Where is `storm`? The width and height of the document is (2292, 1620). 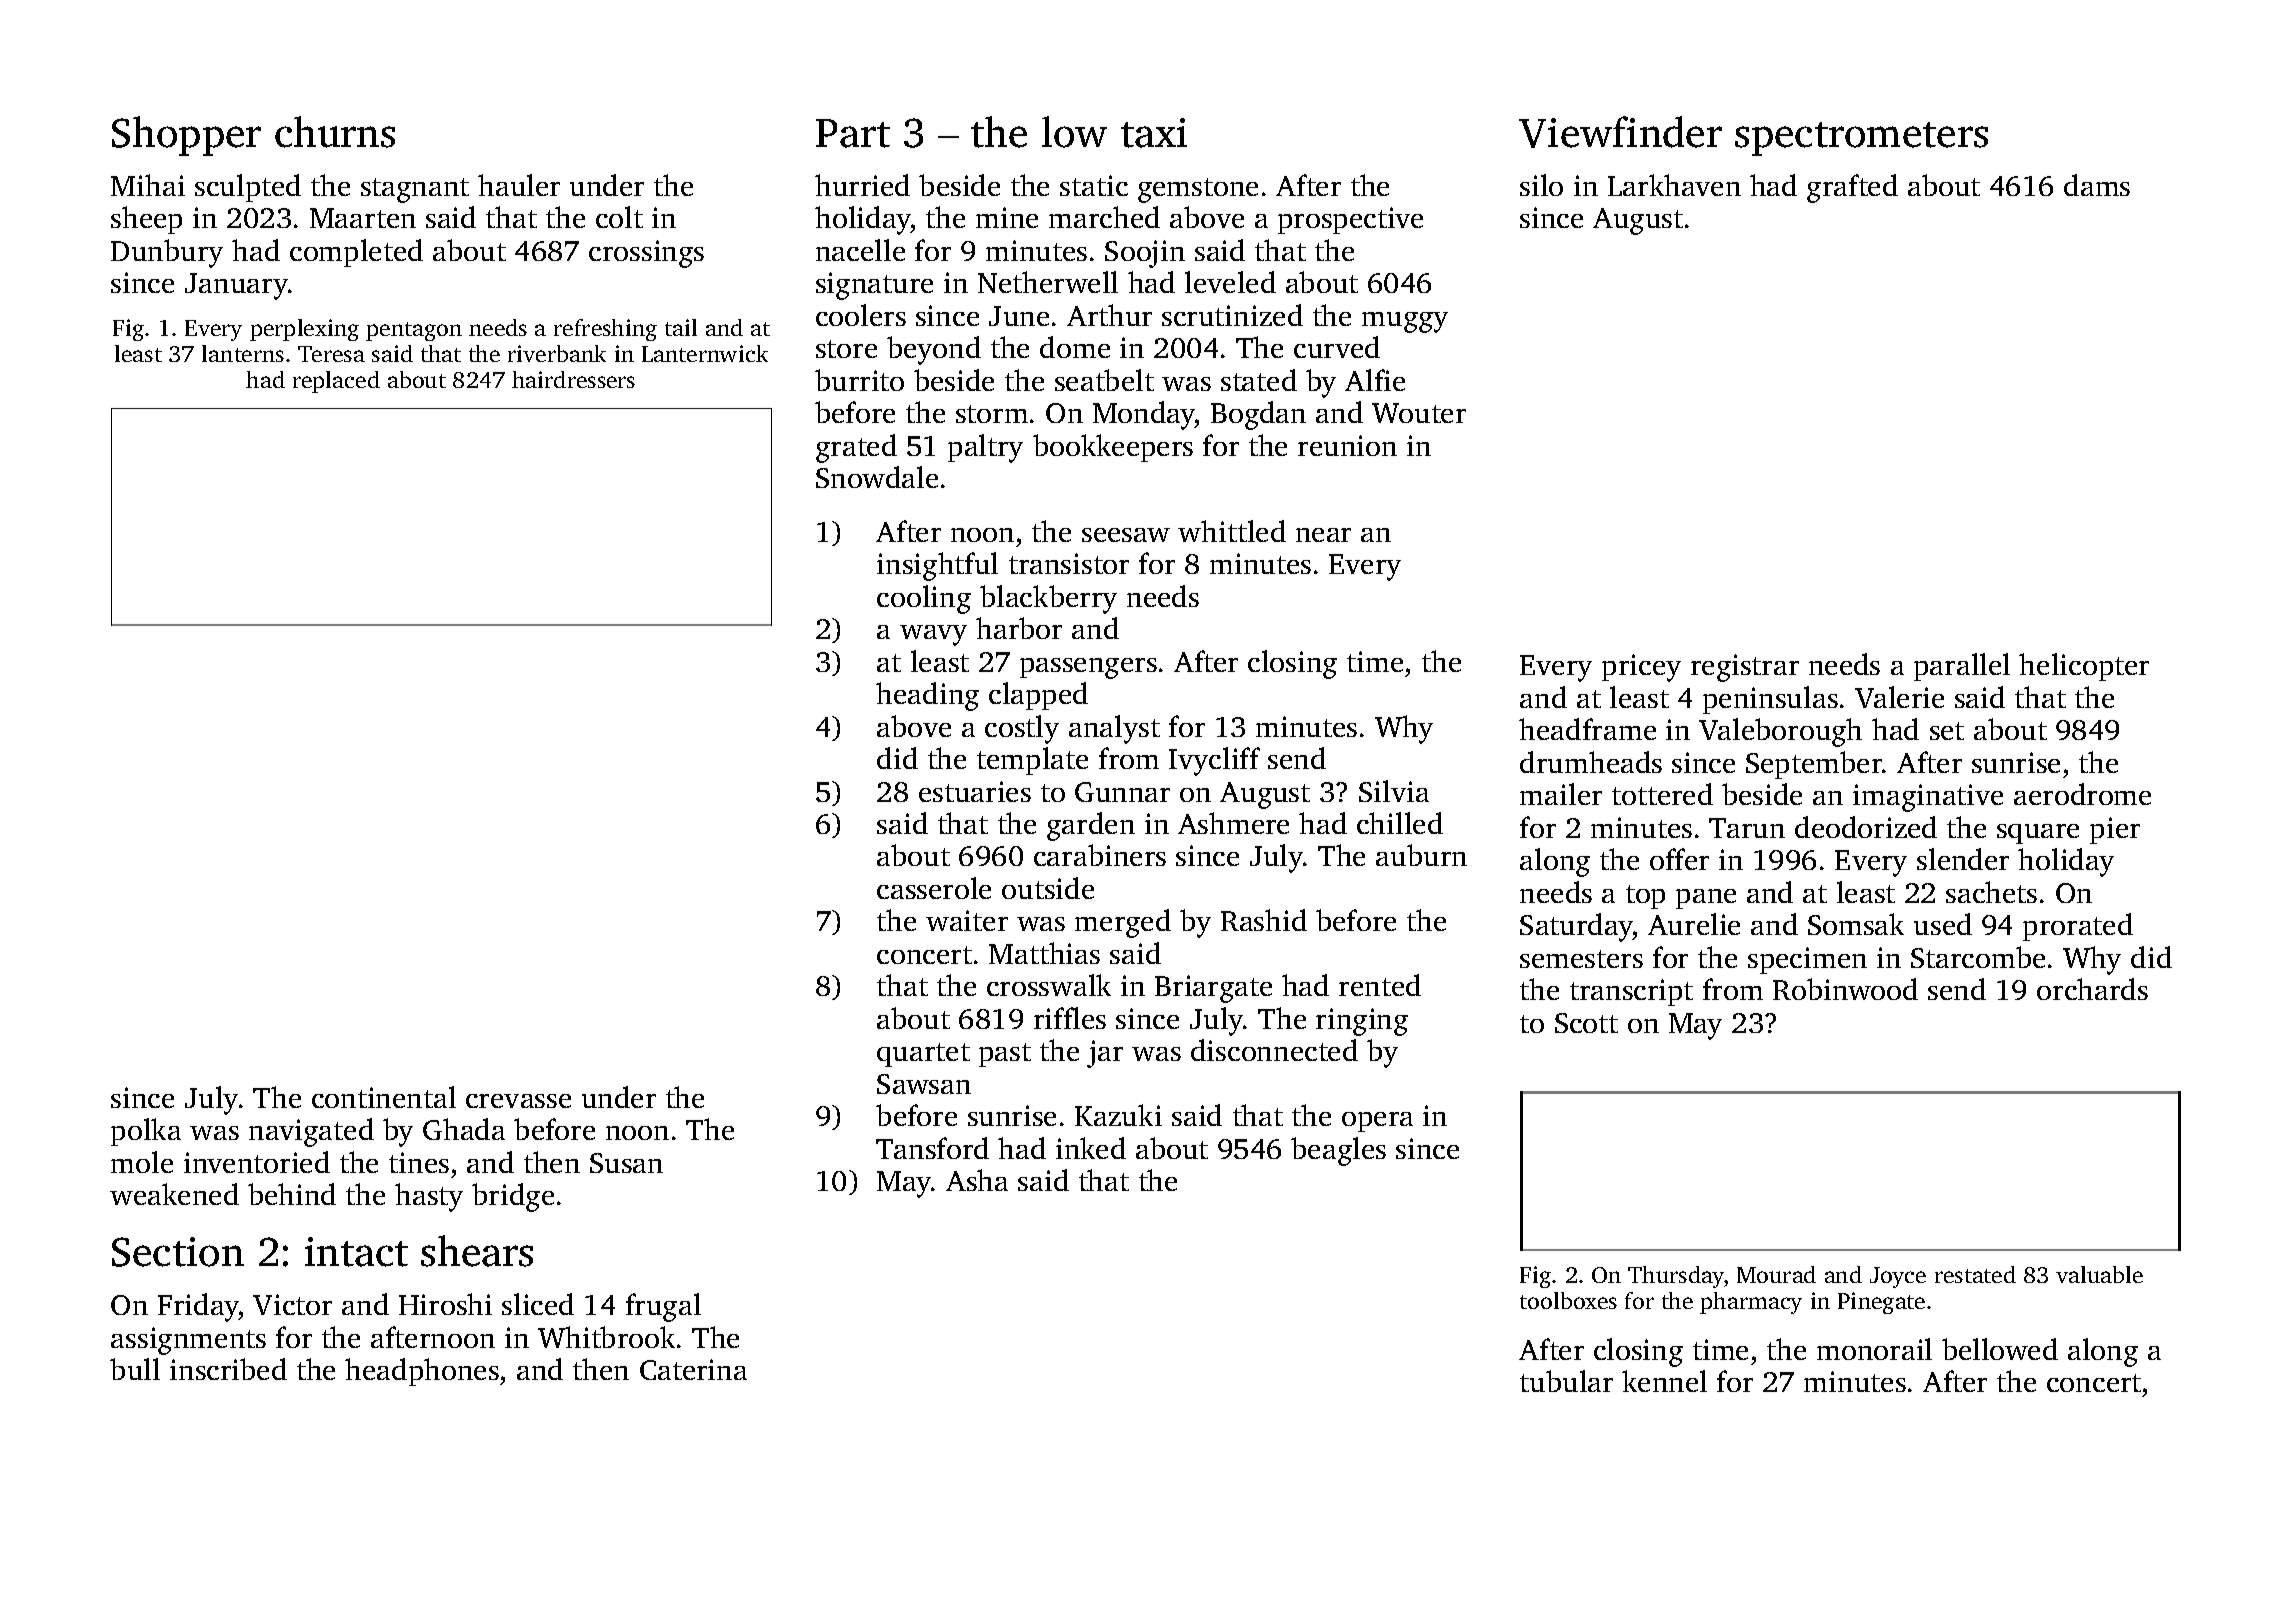
storm is located at coordinates (992, 414).
